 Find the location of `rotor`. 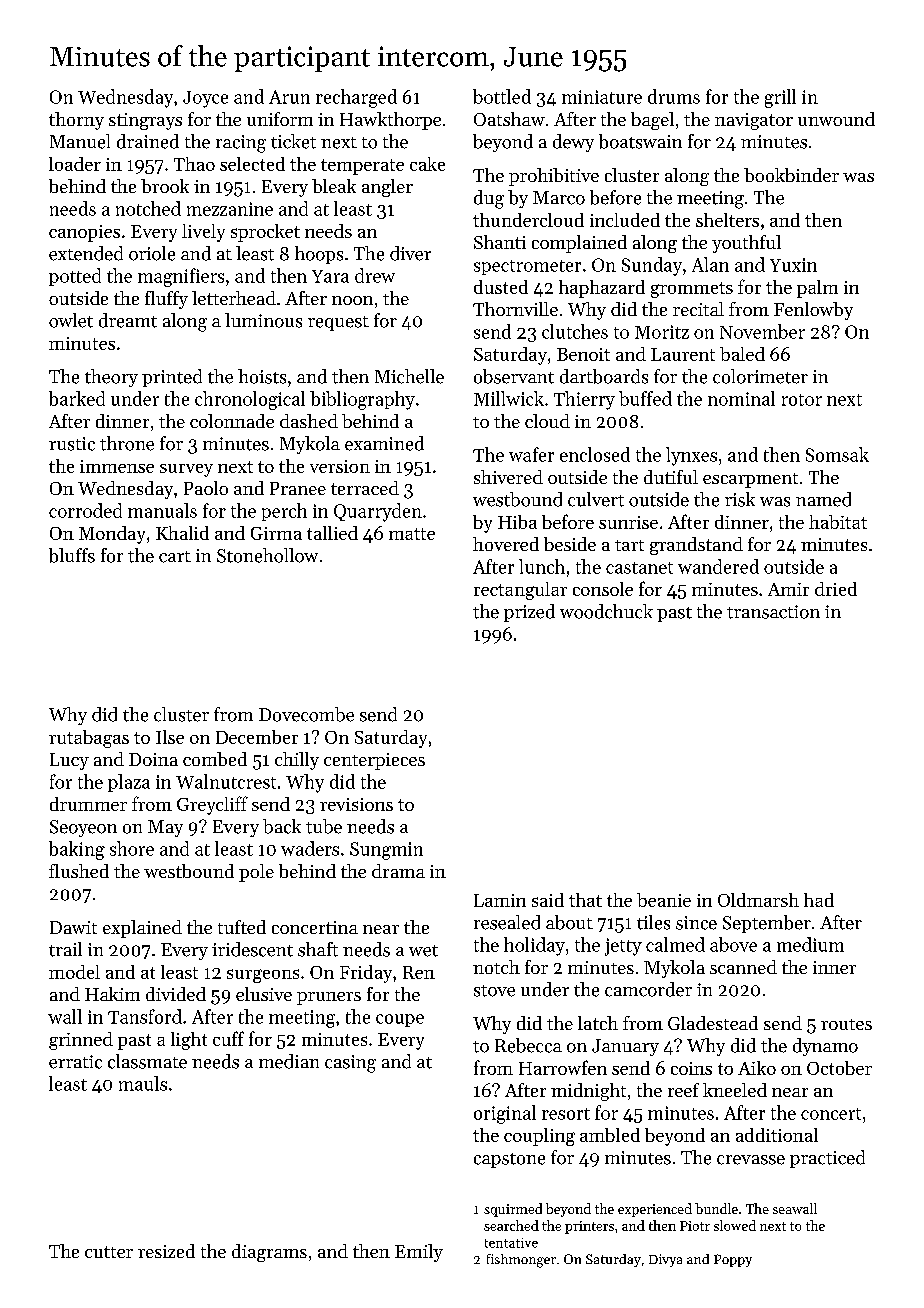

rotor is located at coordinates (802, 400).
